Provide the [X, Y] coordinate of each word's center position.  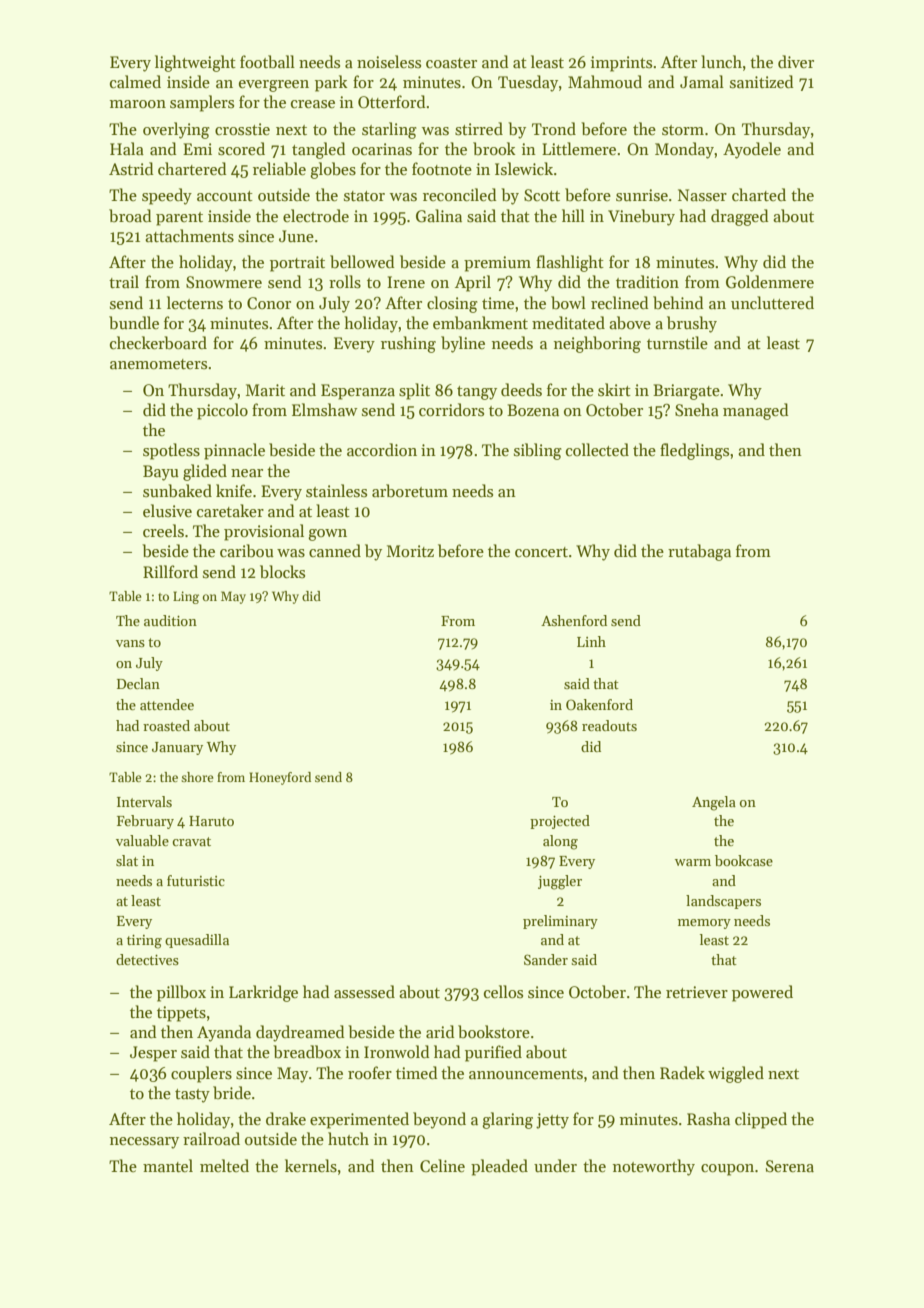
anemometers [158, 364]
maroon [138, 104]
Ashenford [574, 620]
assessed [364, 991]
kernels [311, 1166]
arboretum [410, 490]
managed [756, 411]
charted [759, 194]
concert [541, 552]
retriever [697, 992]
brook [494, 148]
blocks [282, 572]
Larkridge [263, 993]
